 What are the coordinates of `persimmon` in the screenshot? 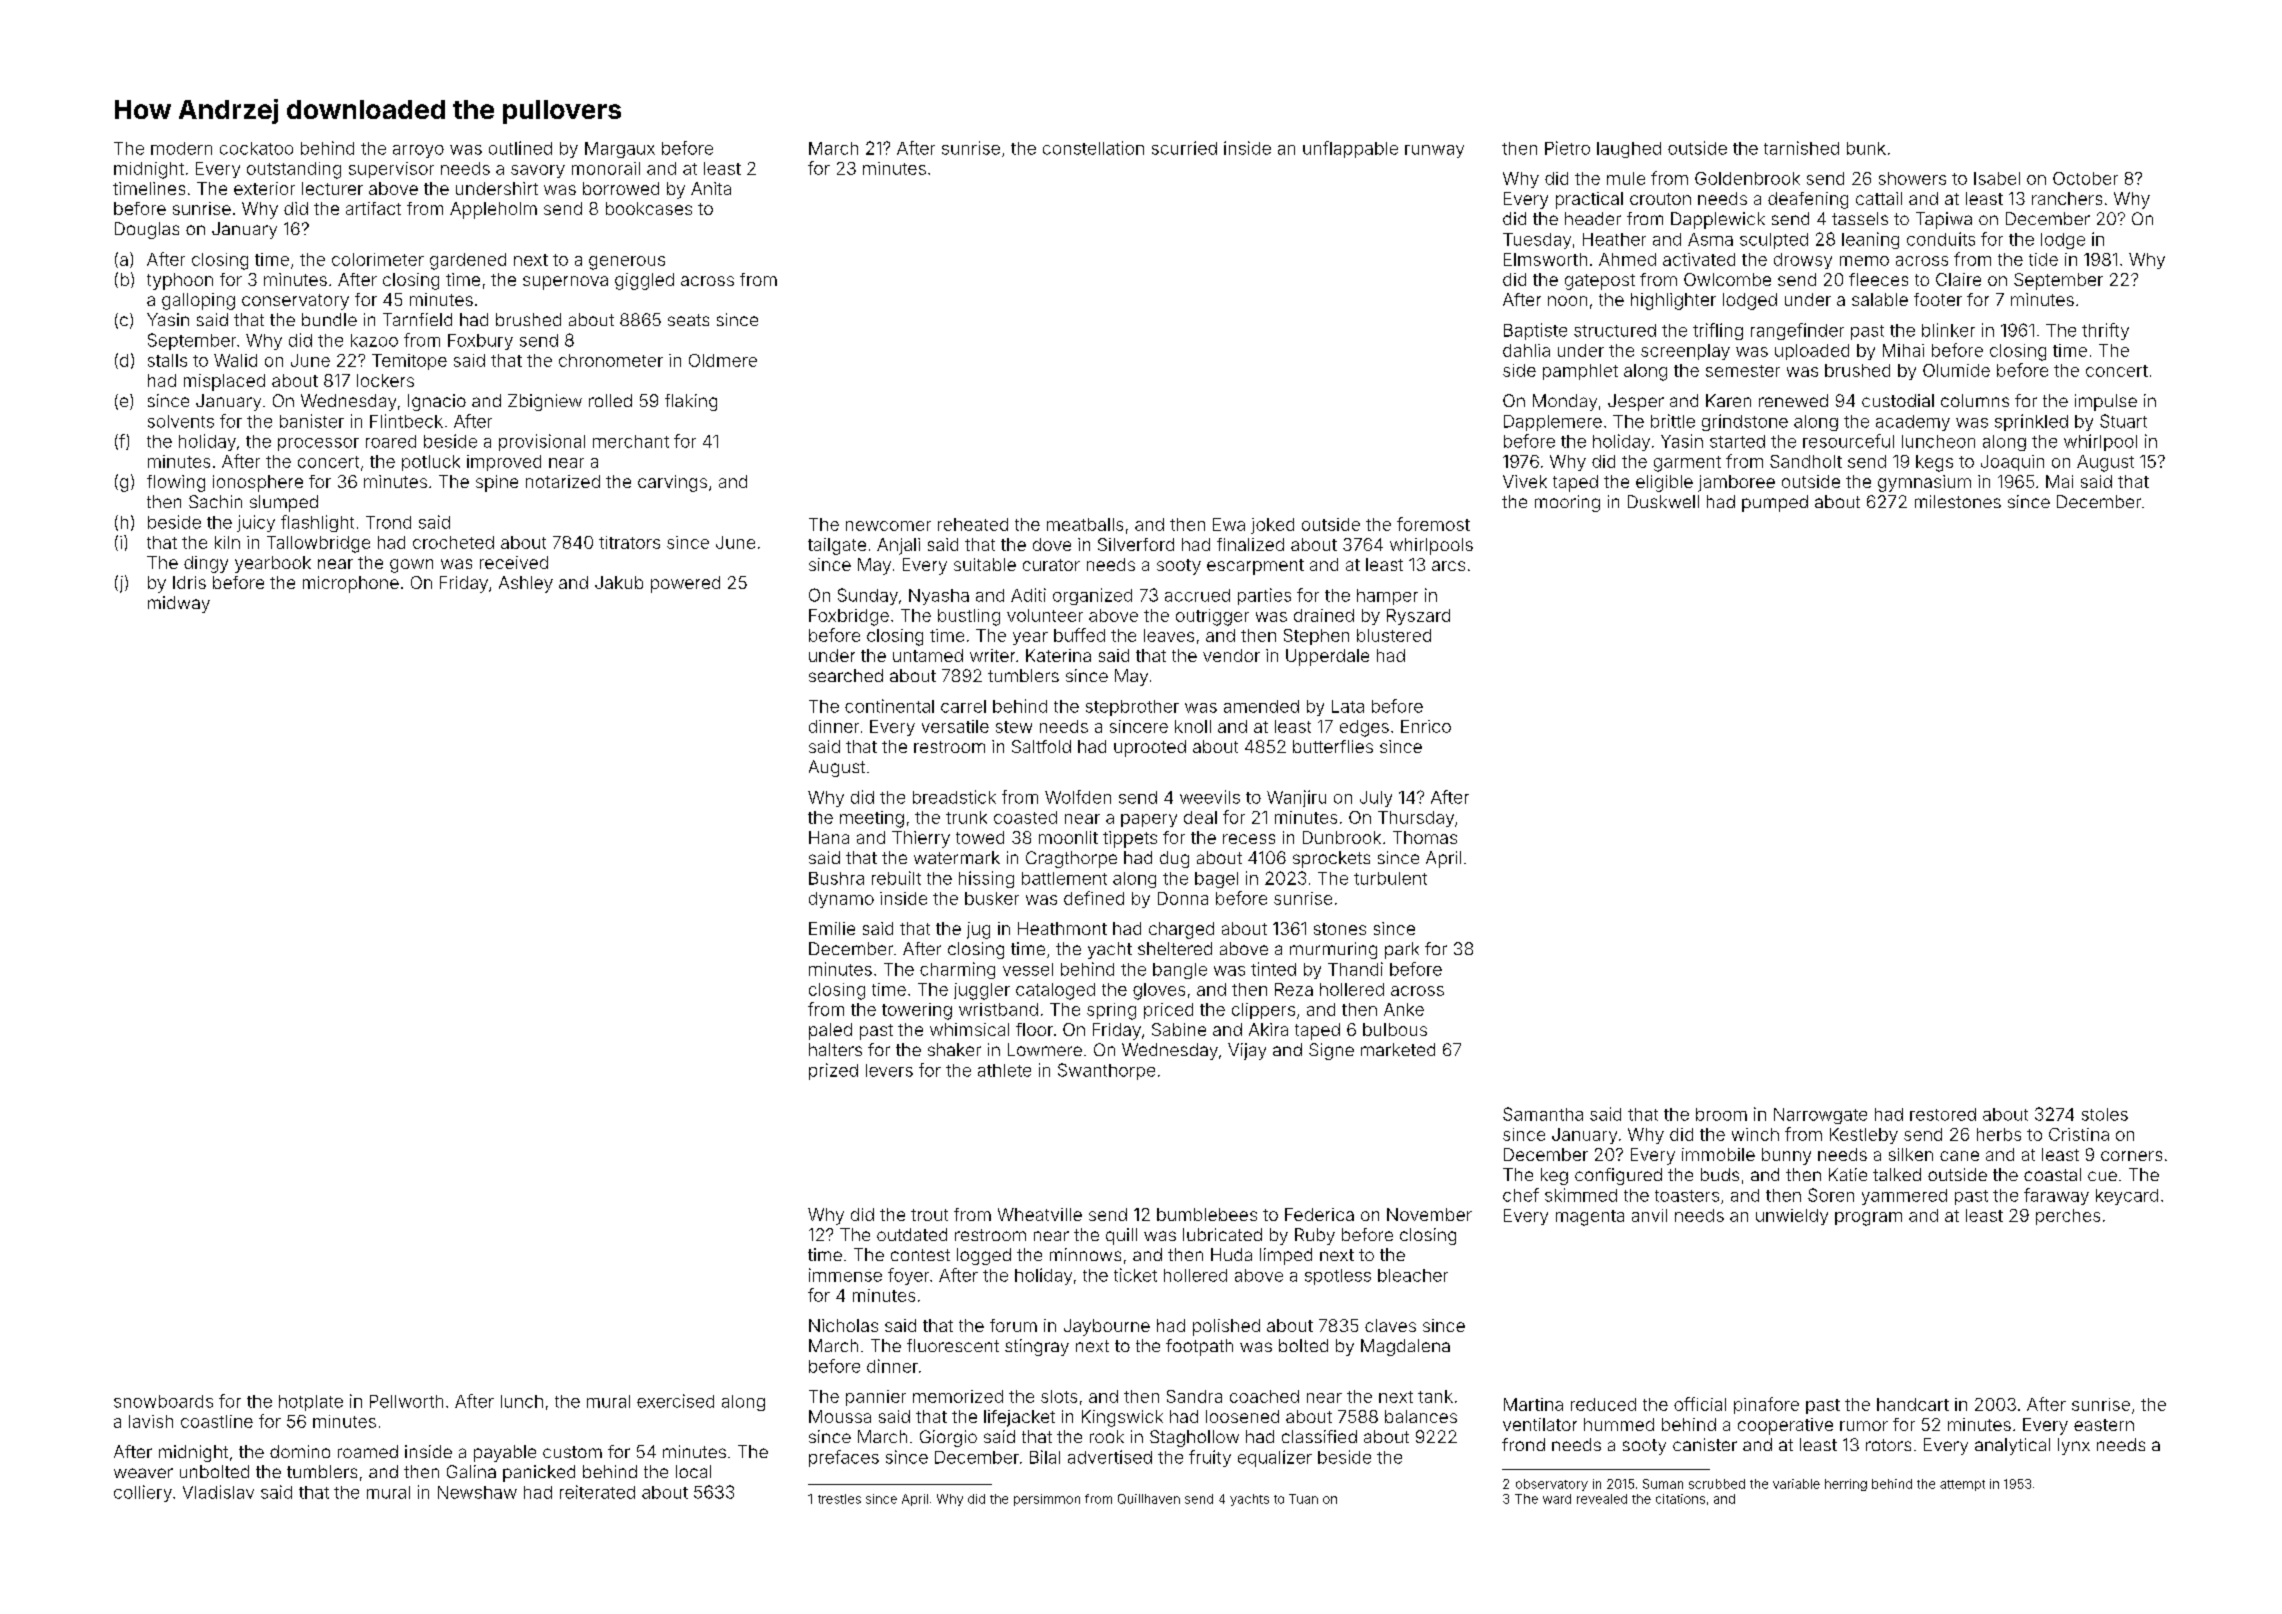 It's located at (1047, 1500).
